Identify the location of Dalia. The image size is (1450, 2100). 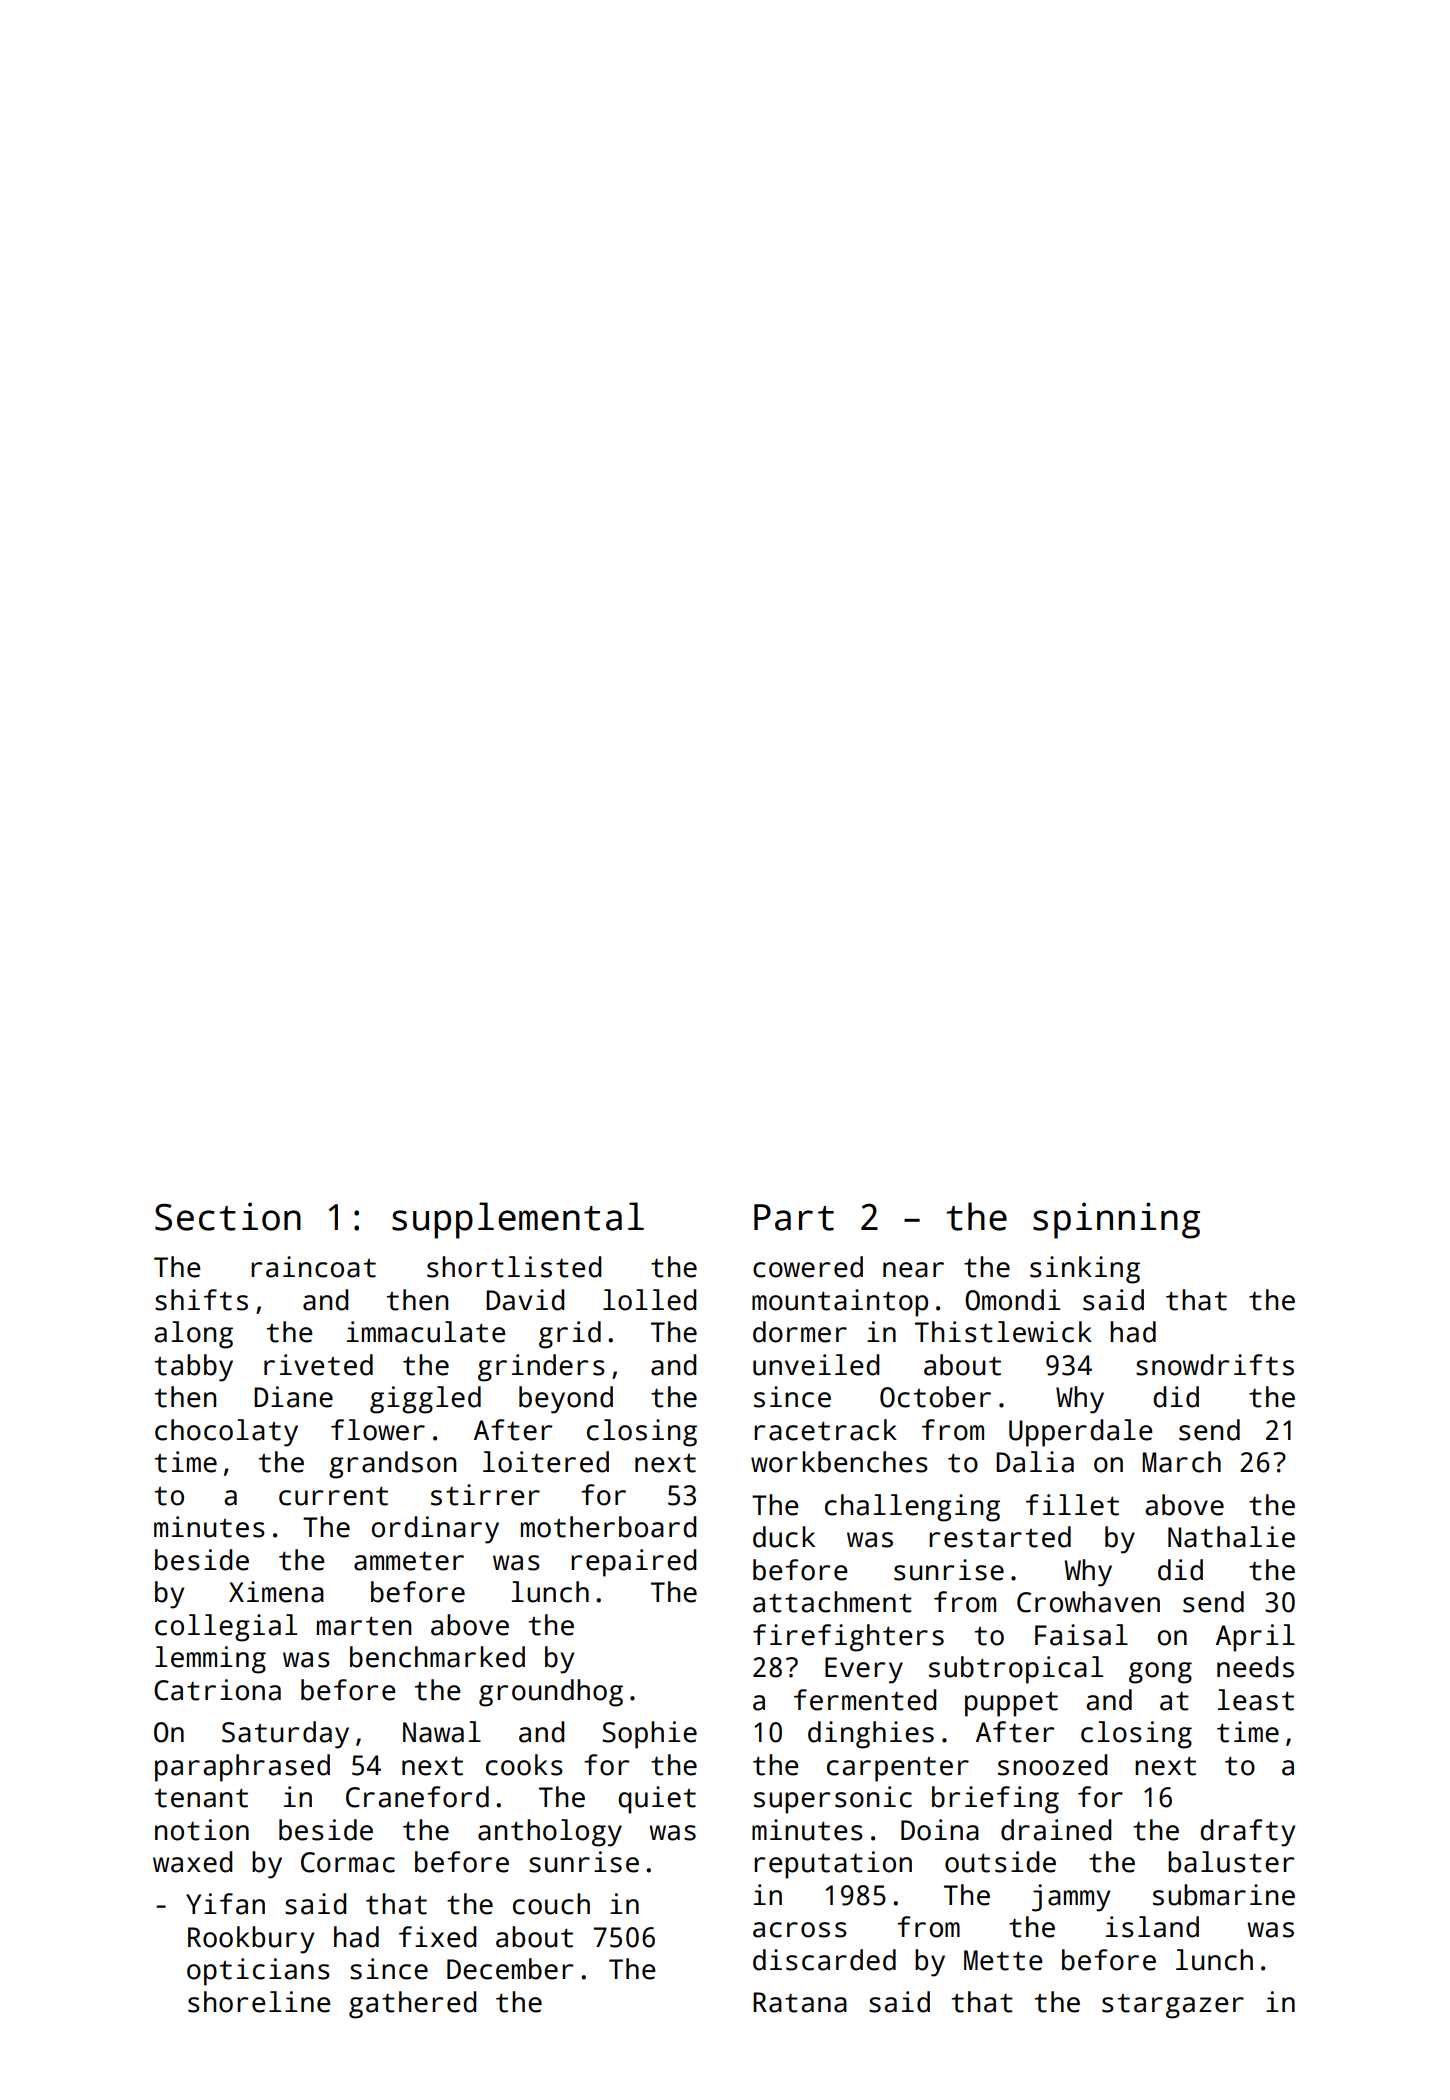
(1035, 1462).
